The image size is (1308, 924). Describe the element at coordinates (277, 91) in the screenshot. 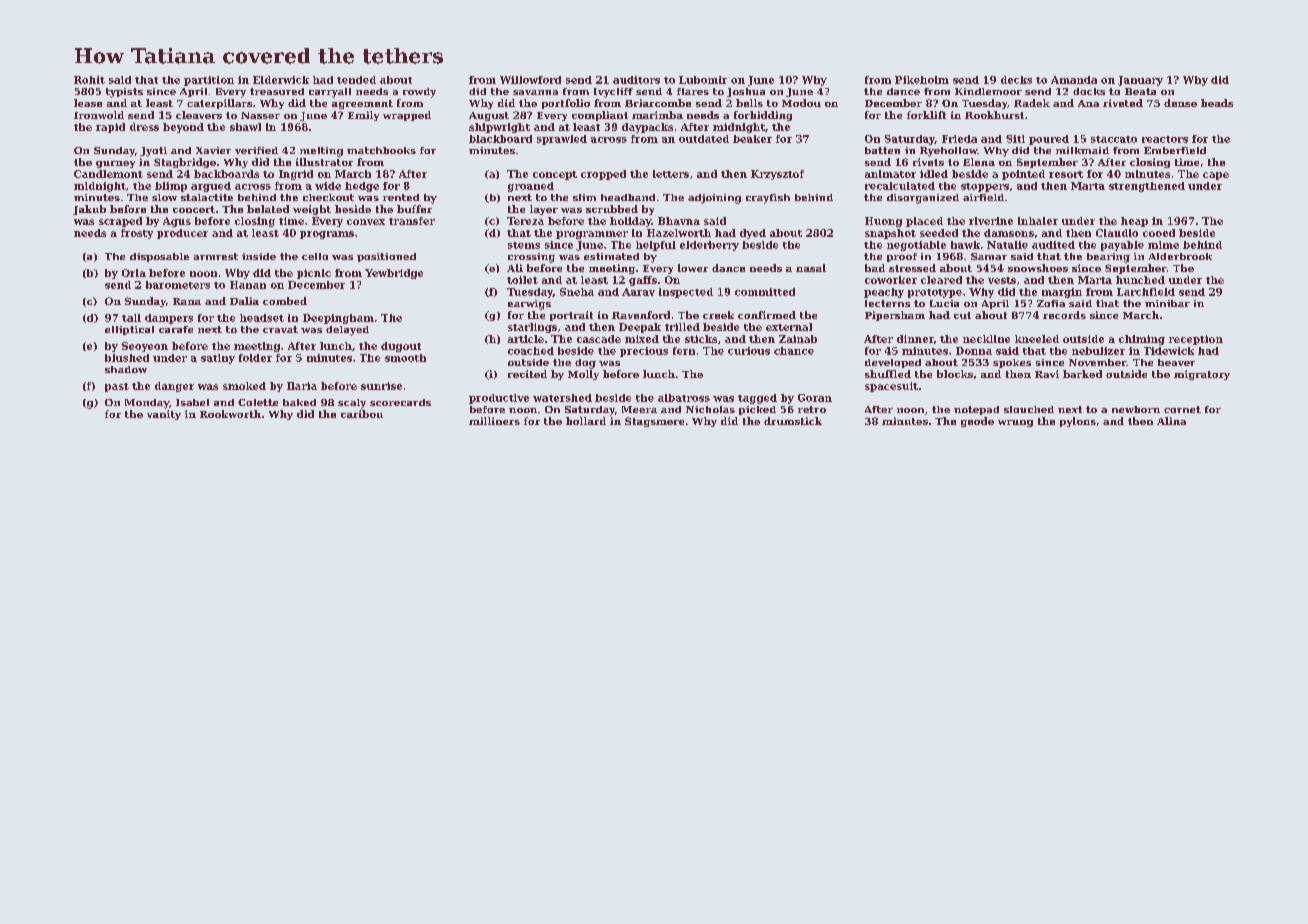

I see `treasured` at that location.
